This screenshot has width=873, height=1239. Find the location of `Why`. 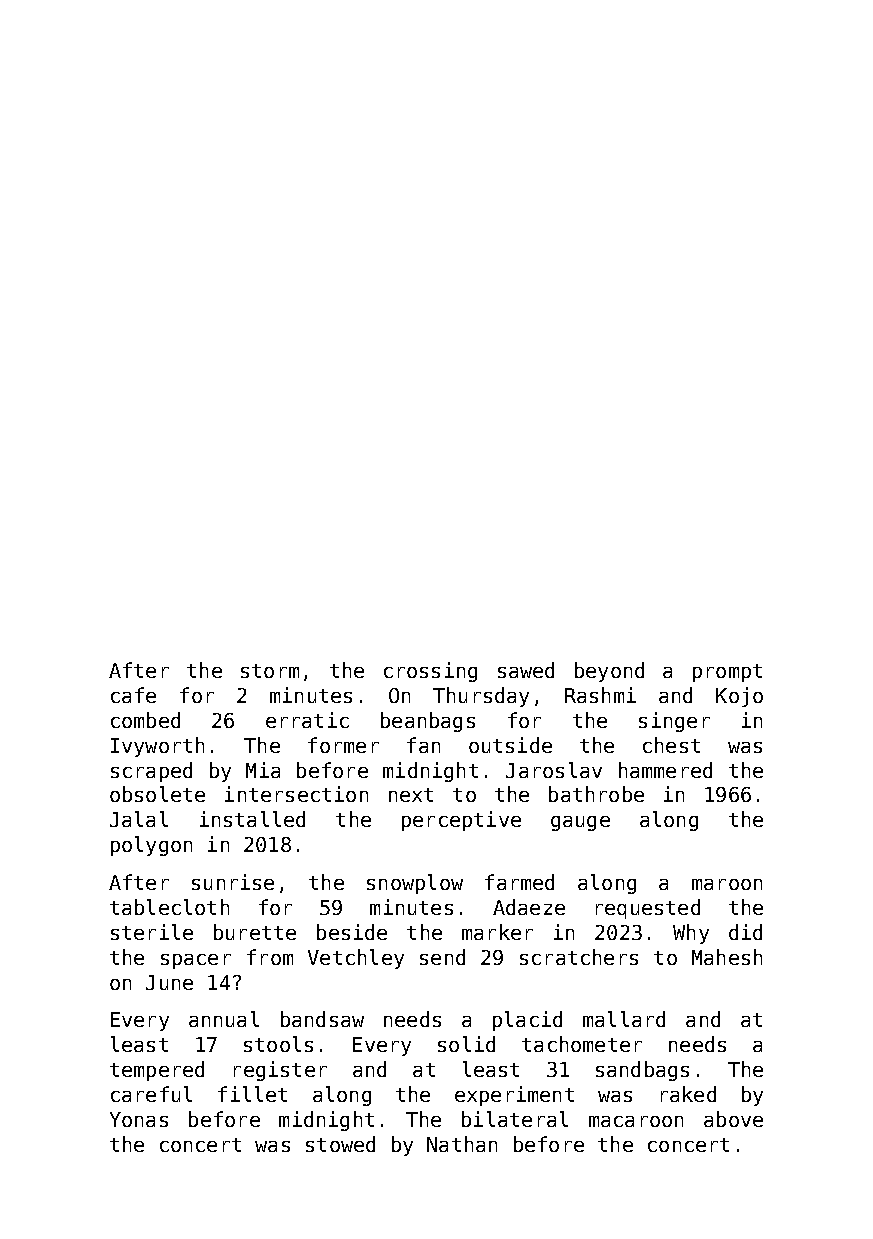

Why is located at coordinates (691, 934).
